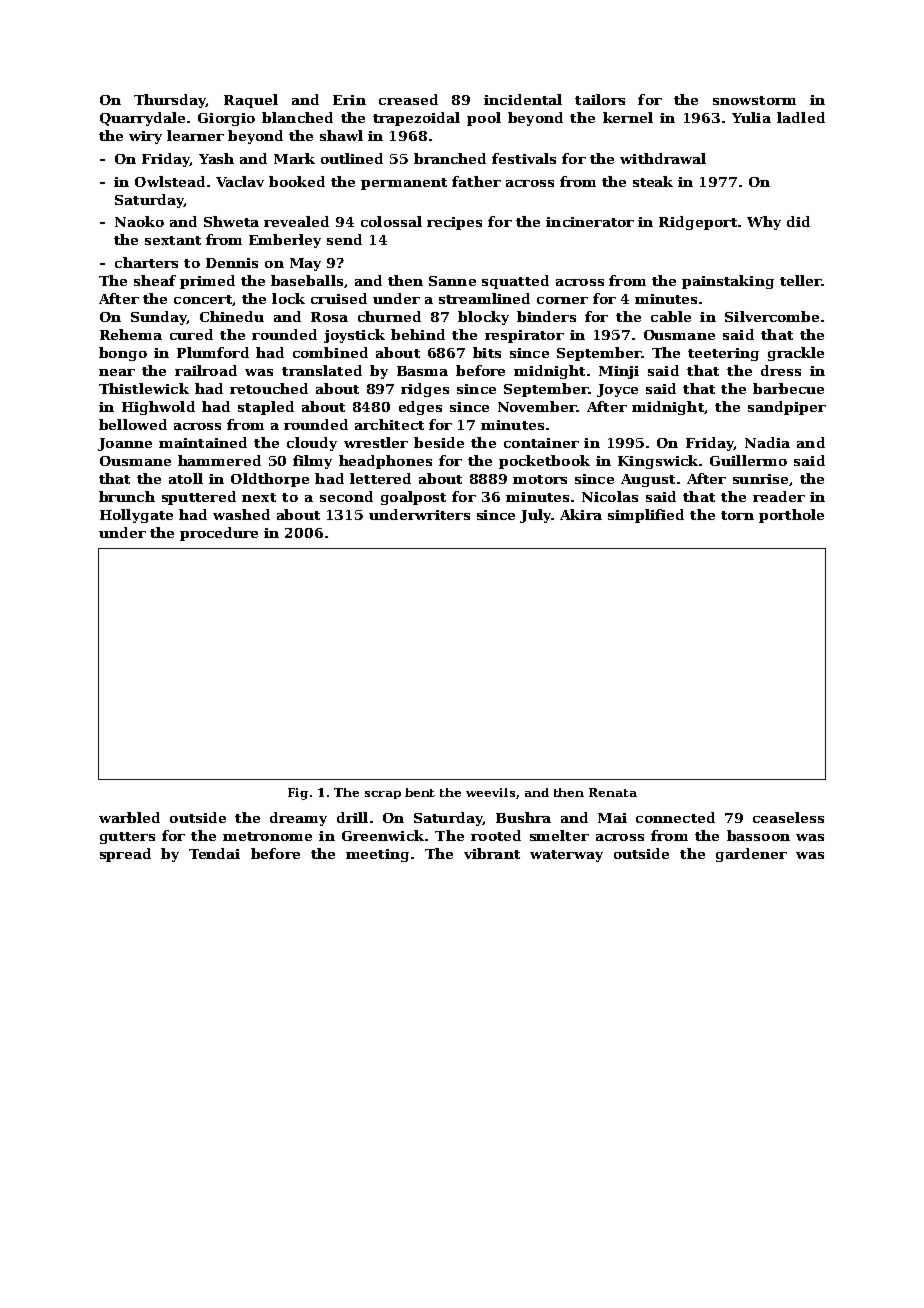 This page has width=924, height=1308. I want to click on Thursday, so click(170, 101).
